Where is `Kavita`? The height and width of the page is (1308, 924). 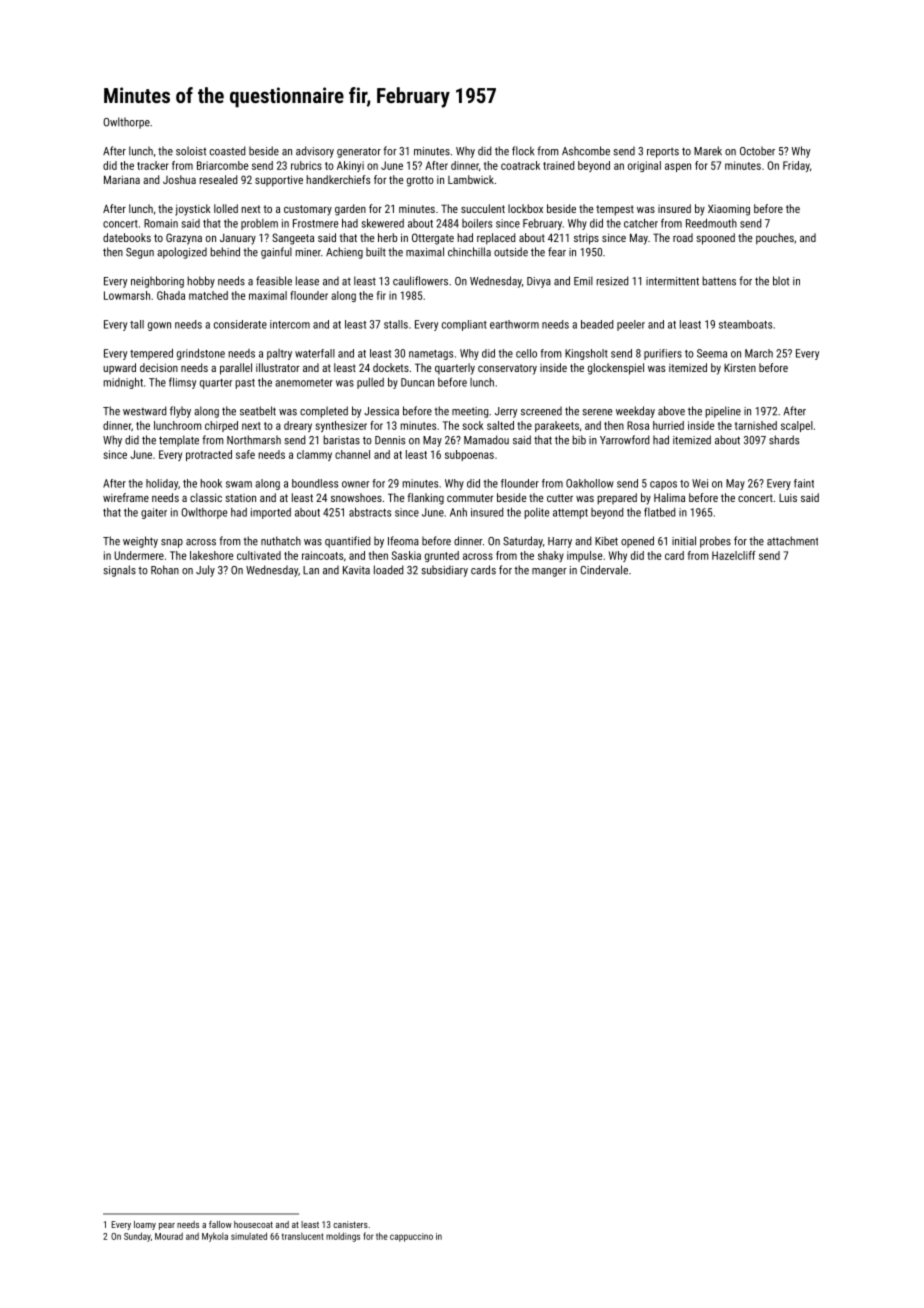 Kavita is located at coordinates (356, 570).
